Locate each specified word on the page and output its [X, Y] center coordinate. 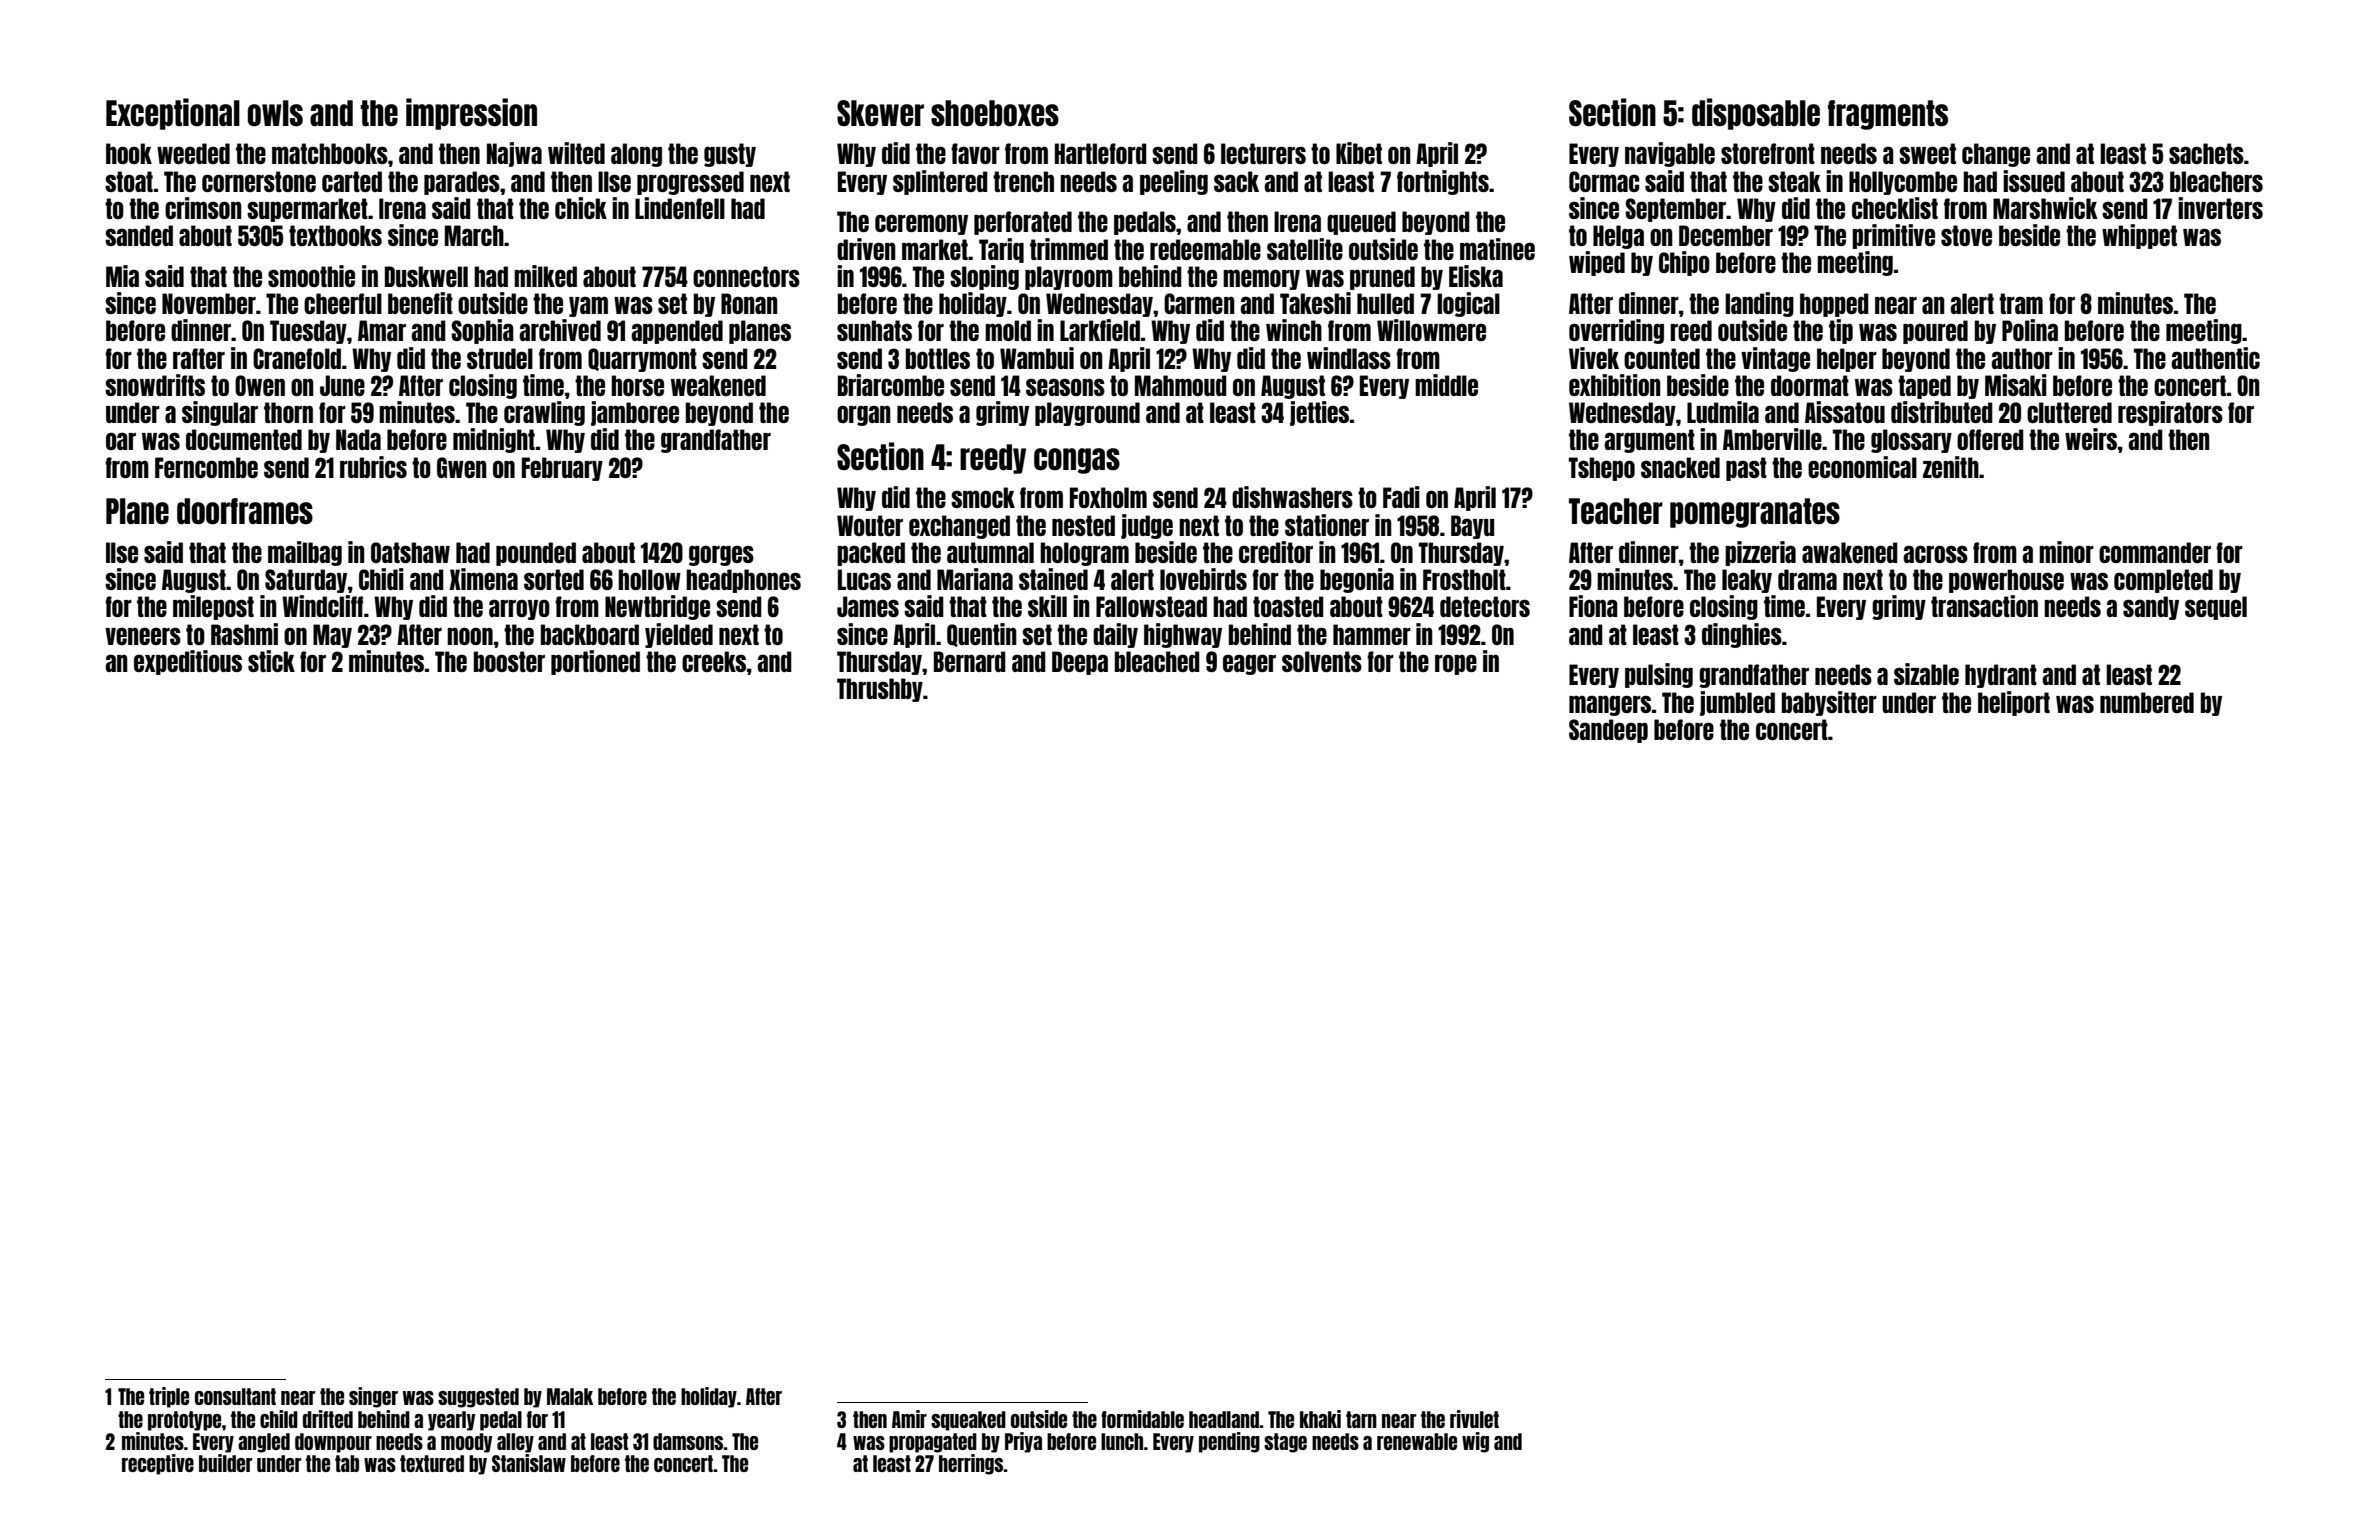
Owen [260, 385]
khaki [1320, 1419]
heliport [2014, 703]
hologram [1084, 554]
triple [169, 1397]
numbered [2147, 702]
